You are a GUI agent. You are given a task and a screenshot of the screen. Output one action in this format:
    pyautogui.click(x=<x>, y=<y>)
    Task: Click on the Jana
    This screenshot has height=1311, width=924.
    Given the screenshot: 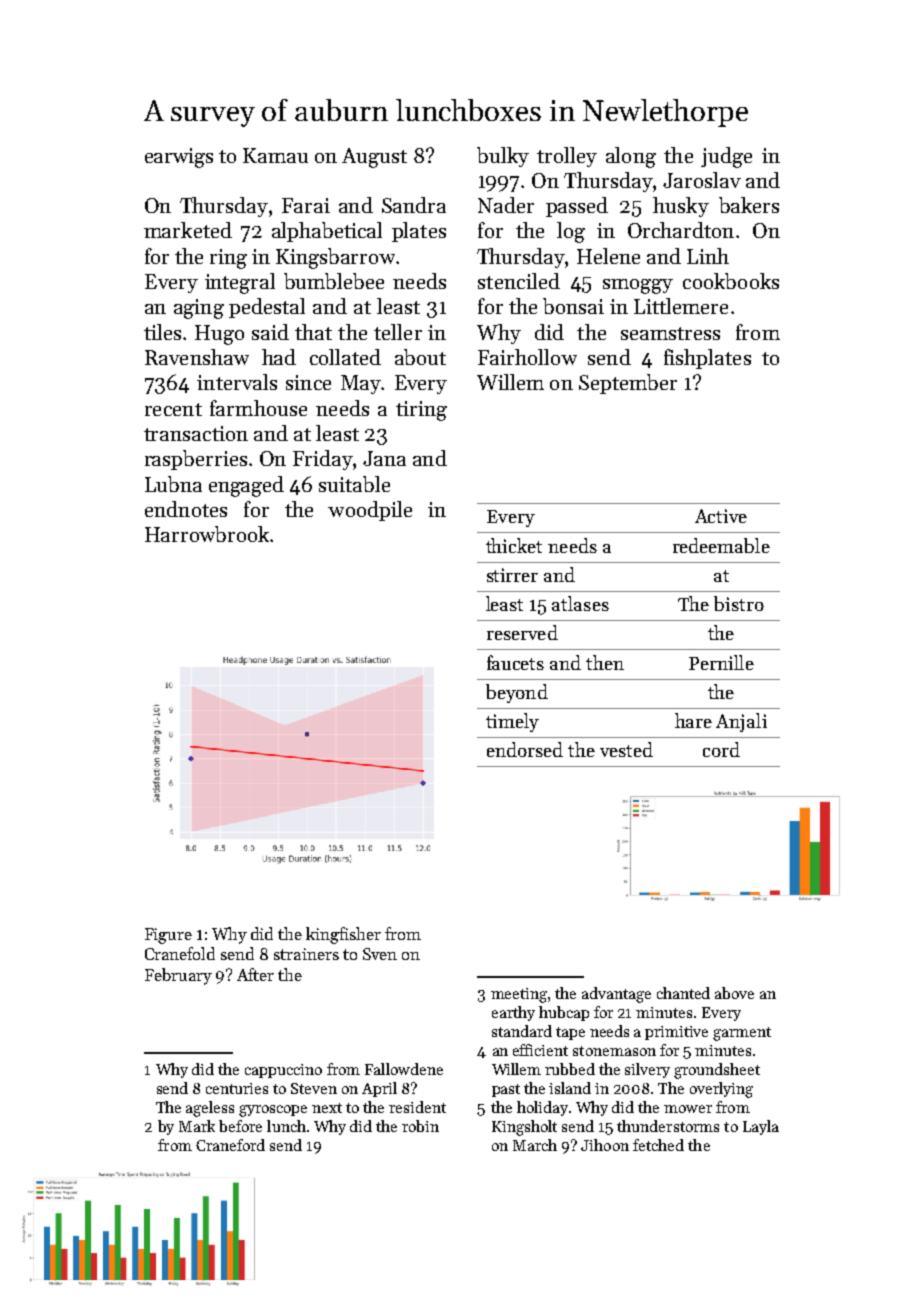 What is the action you would take?
    pyautogui.click(x=384, y=458)
